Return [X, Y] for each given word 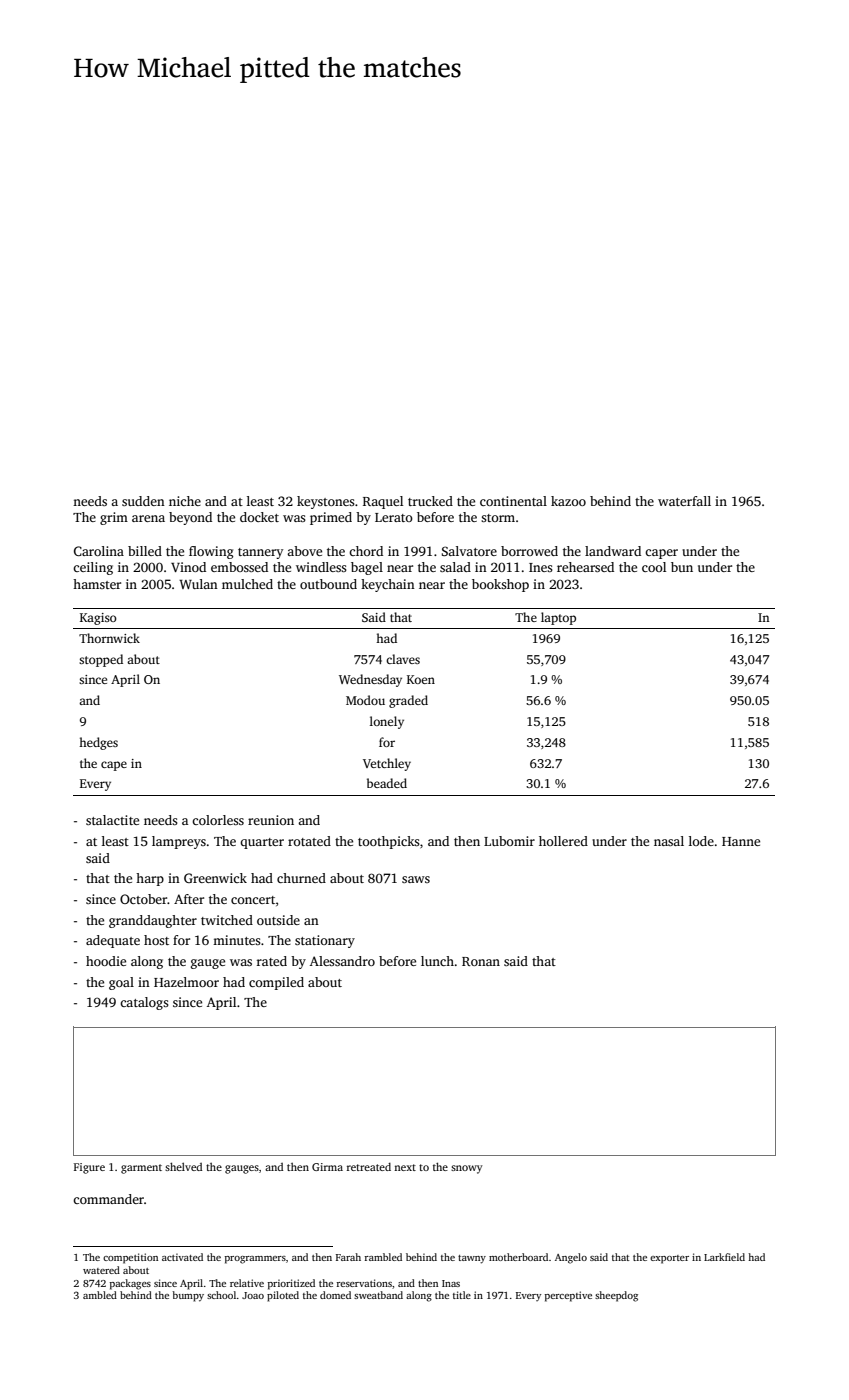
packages [130, 1284]
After [189, 899]
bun [682, 567]
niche [185, 501]
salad [455, 567]
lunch [437, 961]
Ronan [481, 961]
